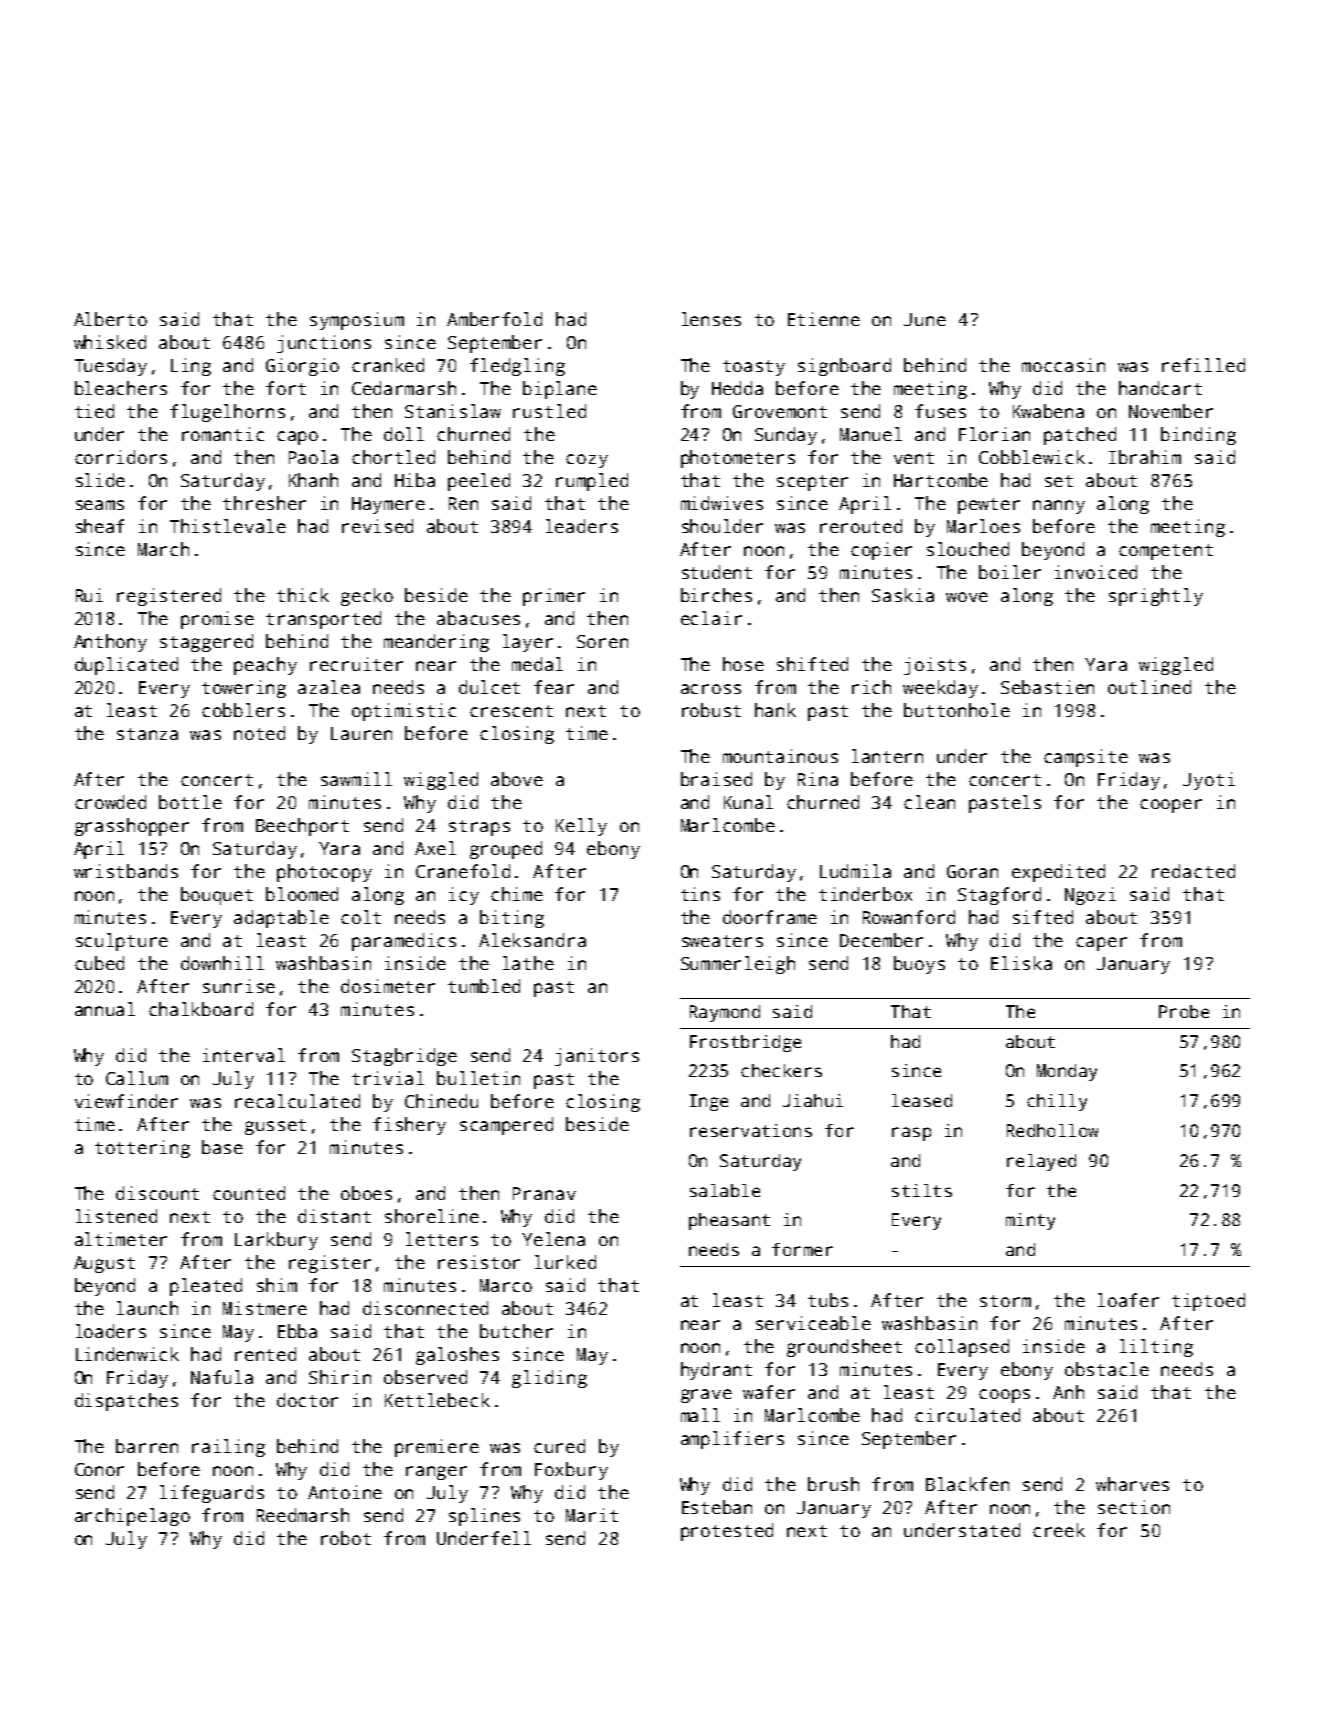 The height and width of the screenshot is (1712, 1323). I want to click on June, so click(925, 319).
